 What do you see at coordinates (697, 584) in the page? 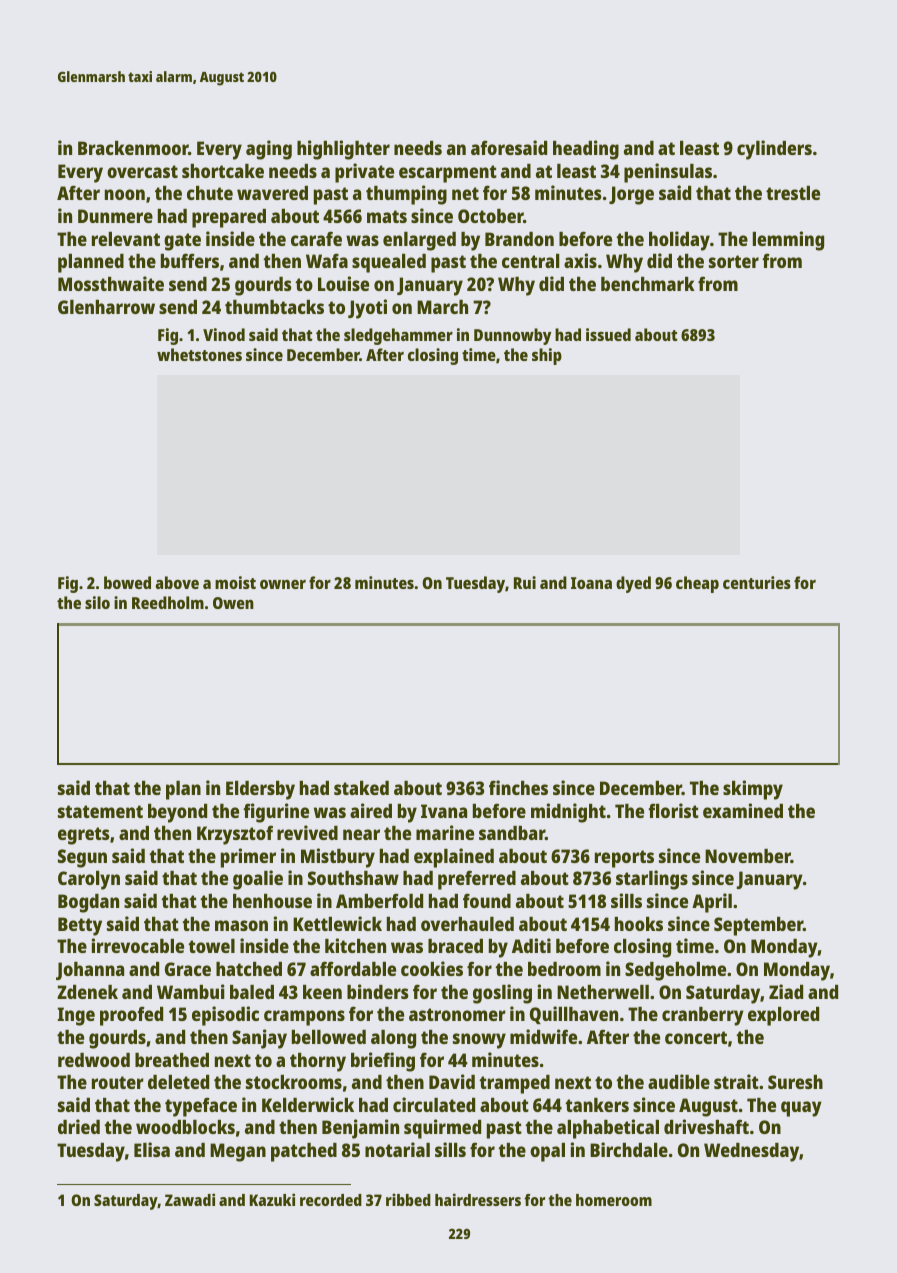
I see `cheap` at bounding box center [697, 584].
